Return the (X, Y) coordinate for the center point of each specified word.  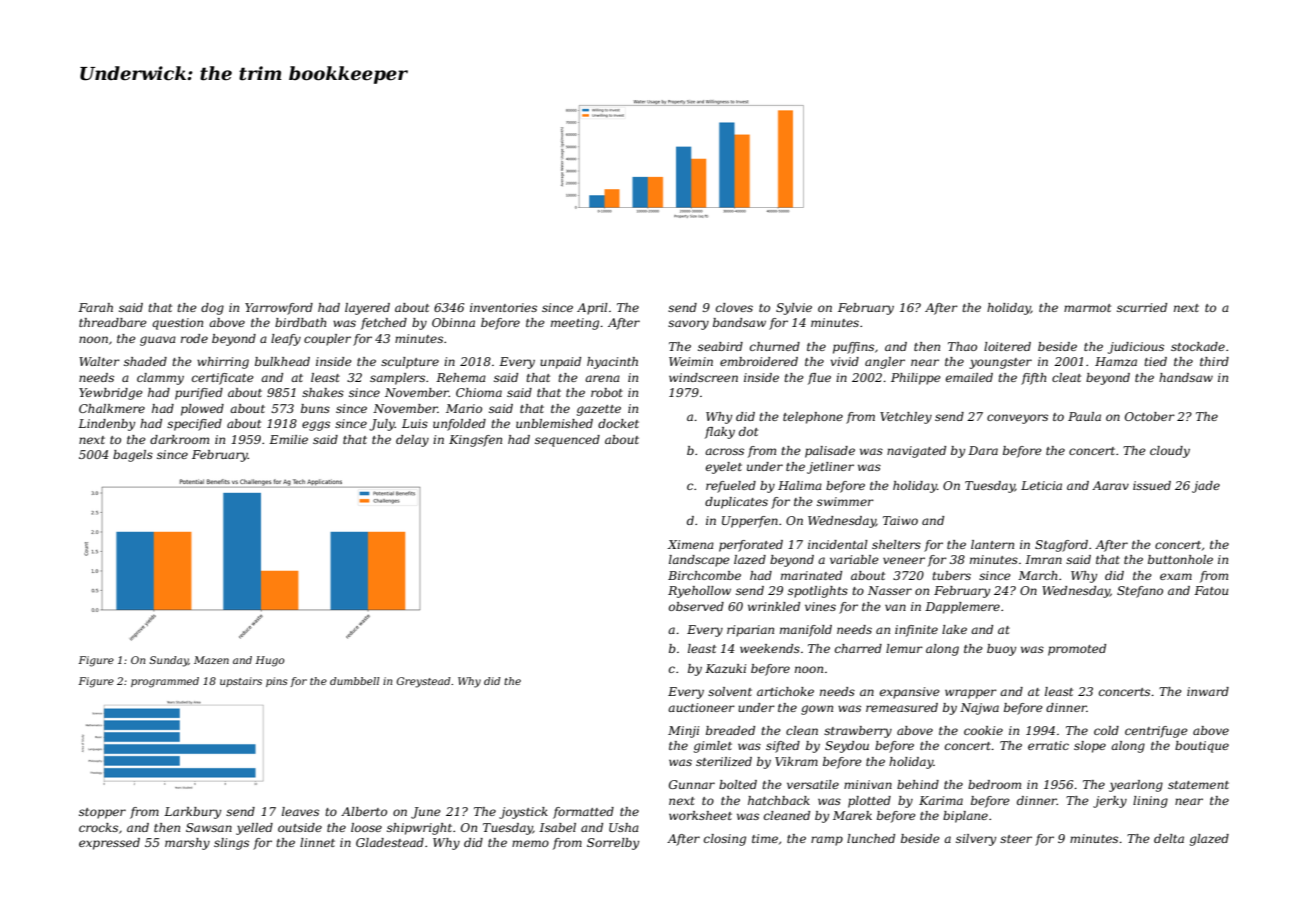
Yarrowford (279, 309)
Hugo (270, 661)
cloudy (1170, 452)
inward (1208, 691)
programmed (165, 682)
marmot (1087, 308)
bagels (133, 456)
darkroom (179, 439)
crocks (98, 827)
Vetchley (906, 418)
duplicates (736, 503)
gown (817, 710)
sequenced (567, 441)
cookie (983, 730)
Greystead (424, 682)
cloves (734, 307)
